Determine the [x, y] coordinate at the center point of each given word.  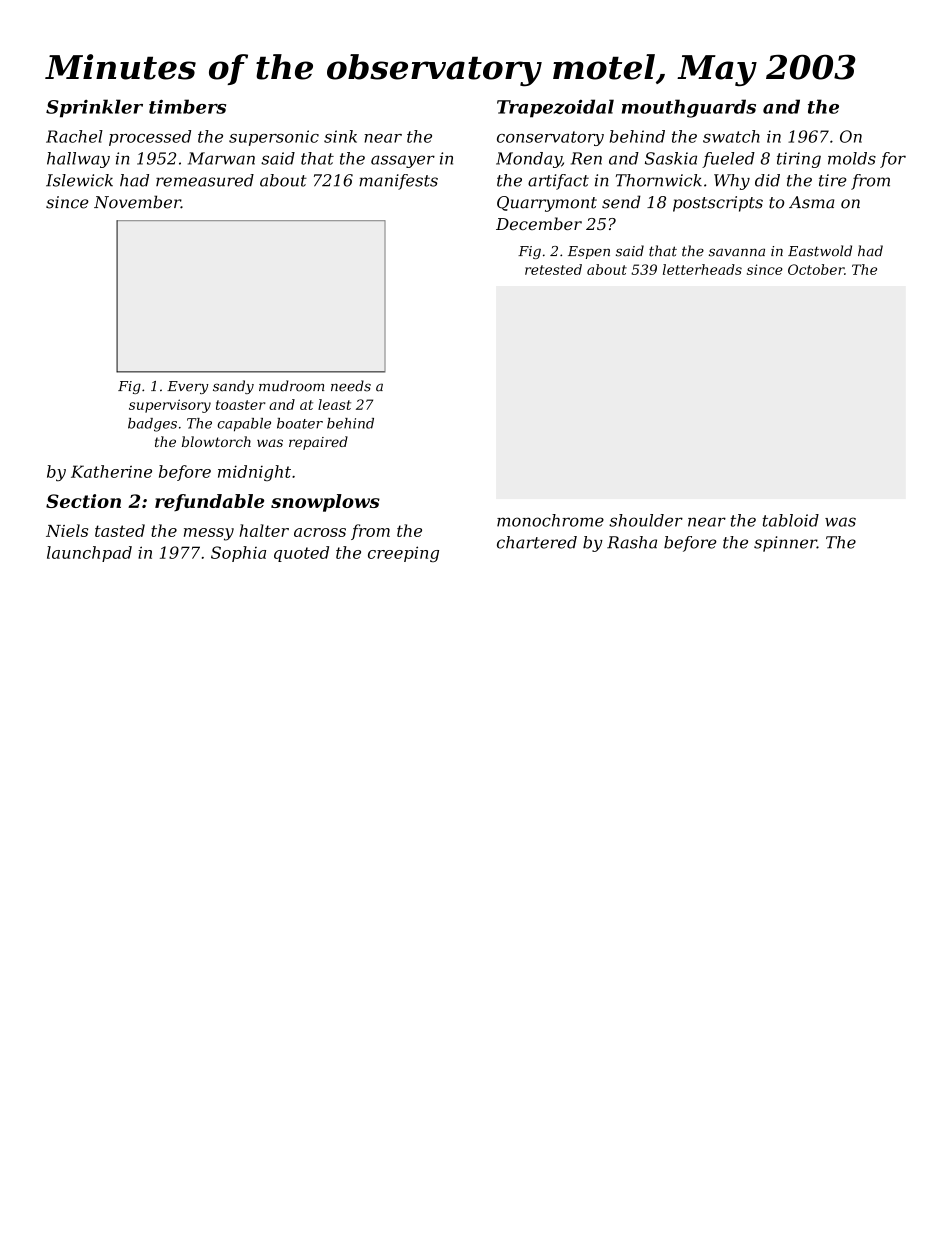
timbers [187, 106]
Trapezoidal [555, 108]
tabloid [791, 520]
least [334, 404]
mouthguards [689, 108]
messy [209, 534]
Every [188, 387]
